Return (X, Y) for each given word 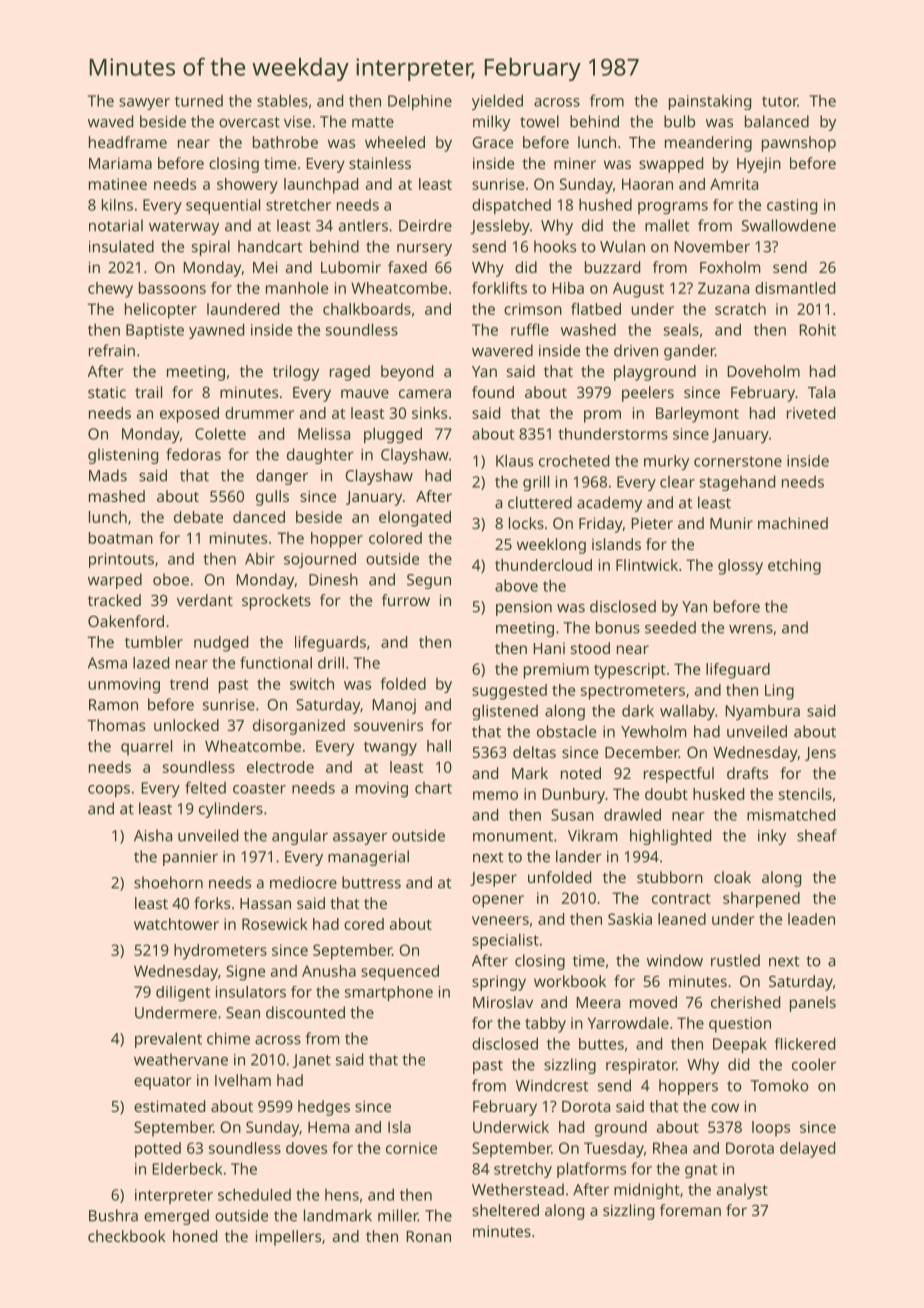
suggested (509, 692)
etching (794, 567)
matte (373, 122)
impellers (288, 1238)
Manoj (394, 706)
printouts (121, 560)
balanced (777, 121)
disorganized (299, 727)
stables (282, 100)
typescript (630, 671)
